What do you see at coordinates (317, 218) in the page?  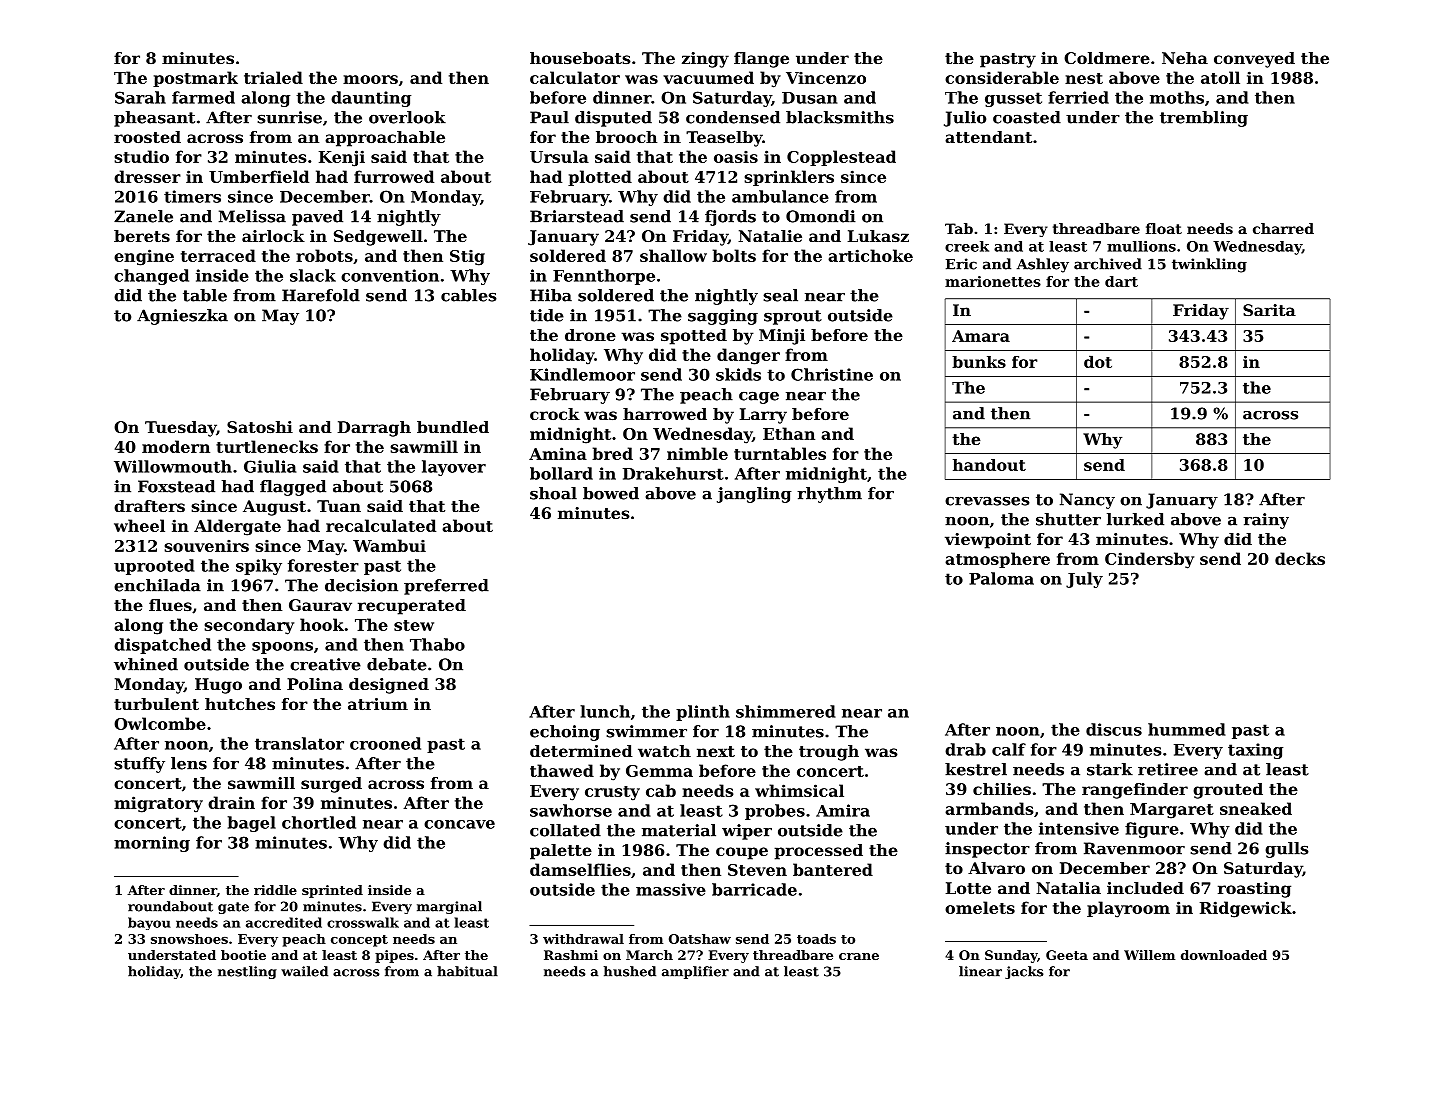 I see `paved` at bounding box center [317, 218].
